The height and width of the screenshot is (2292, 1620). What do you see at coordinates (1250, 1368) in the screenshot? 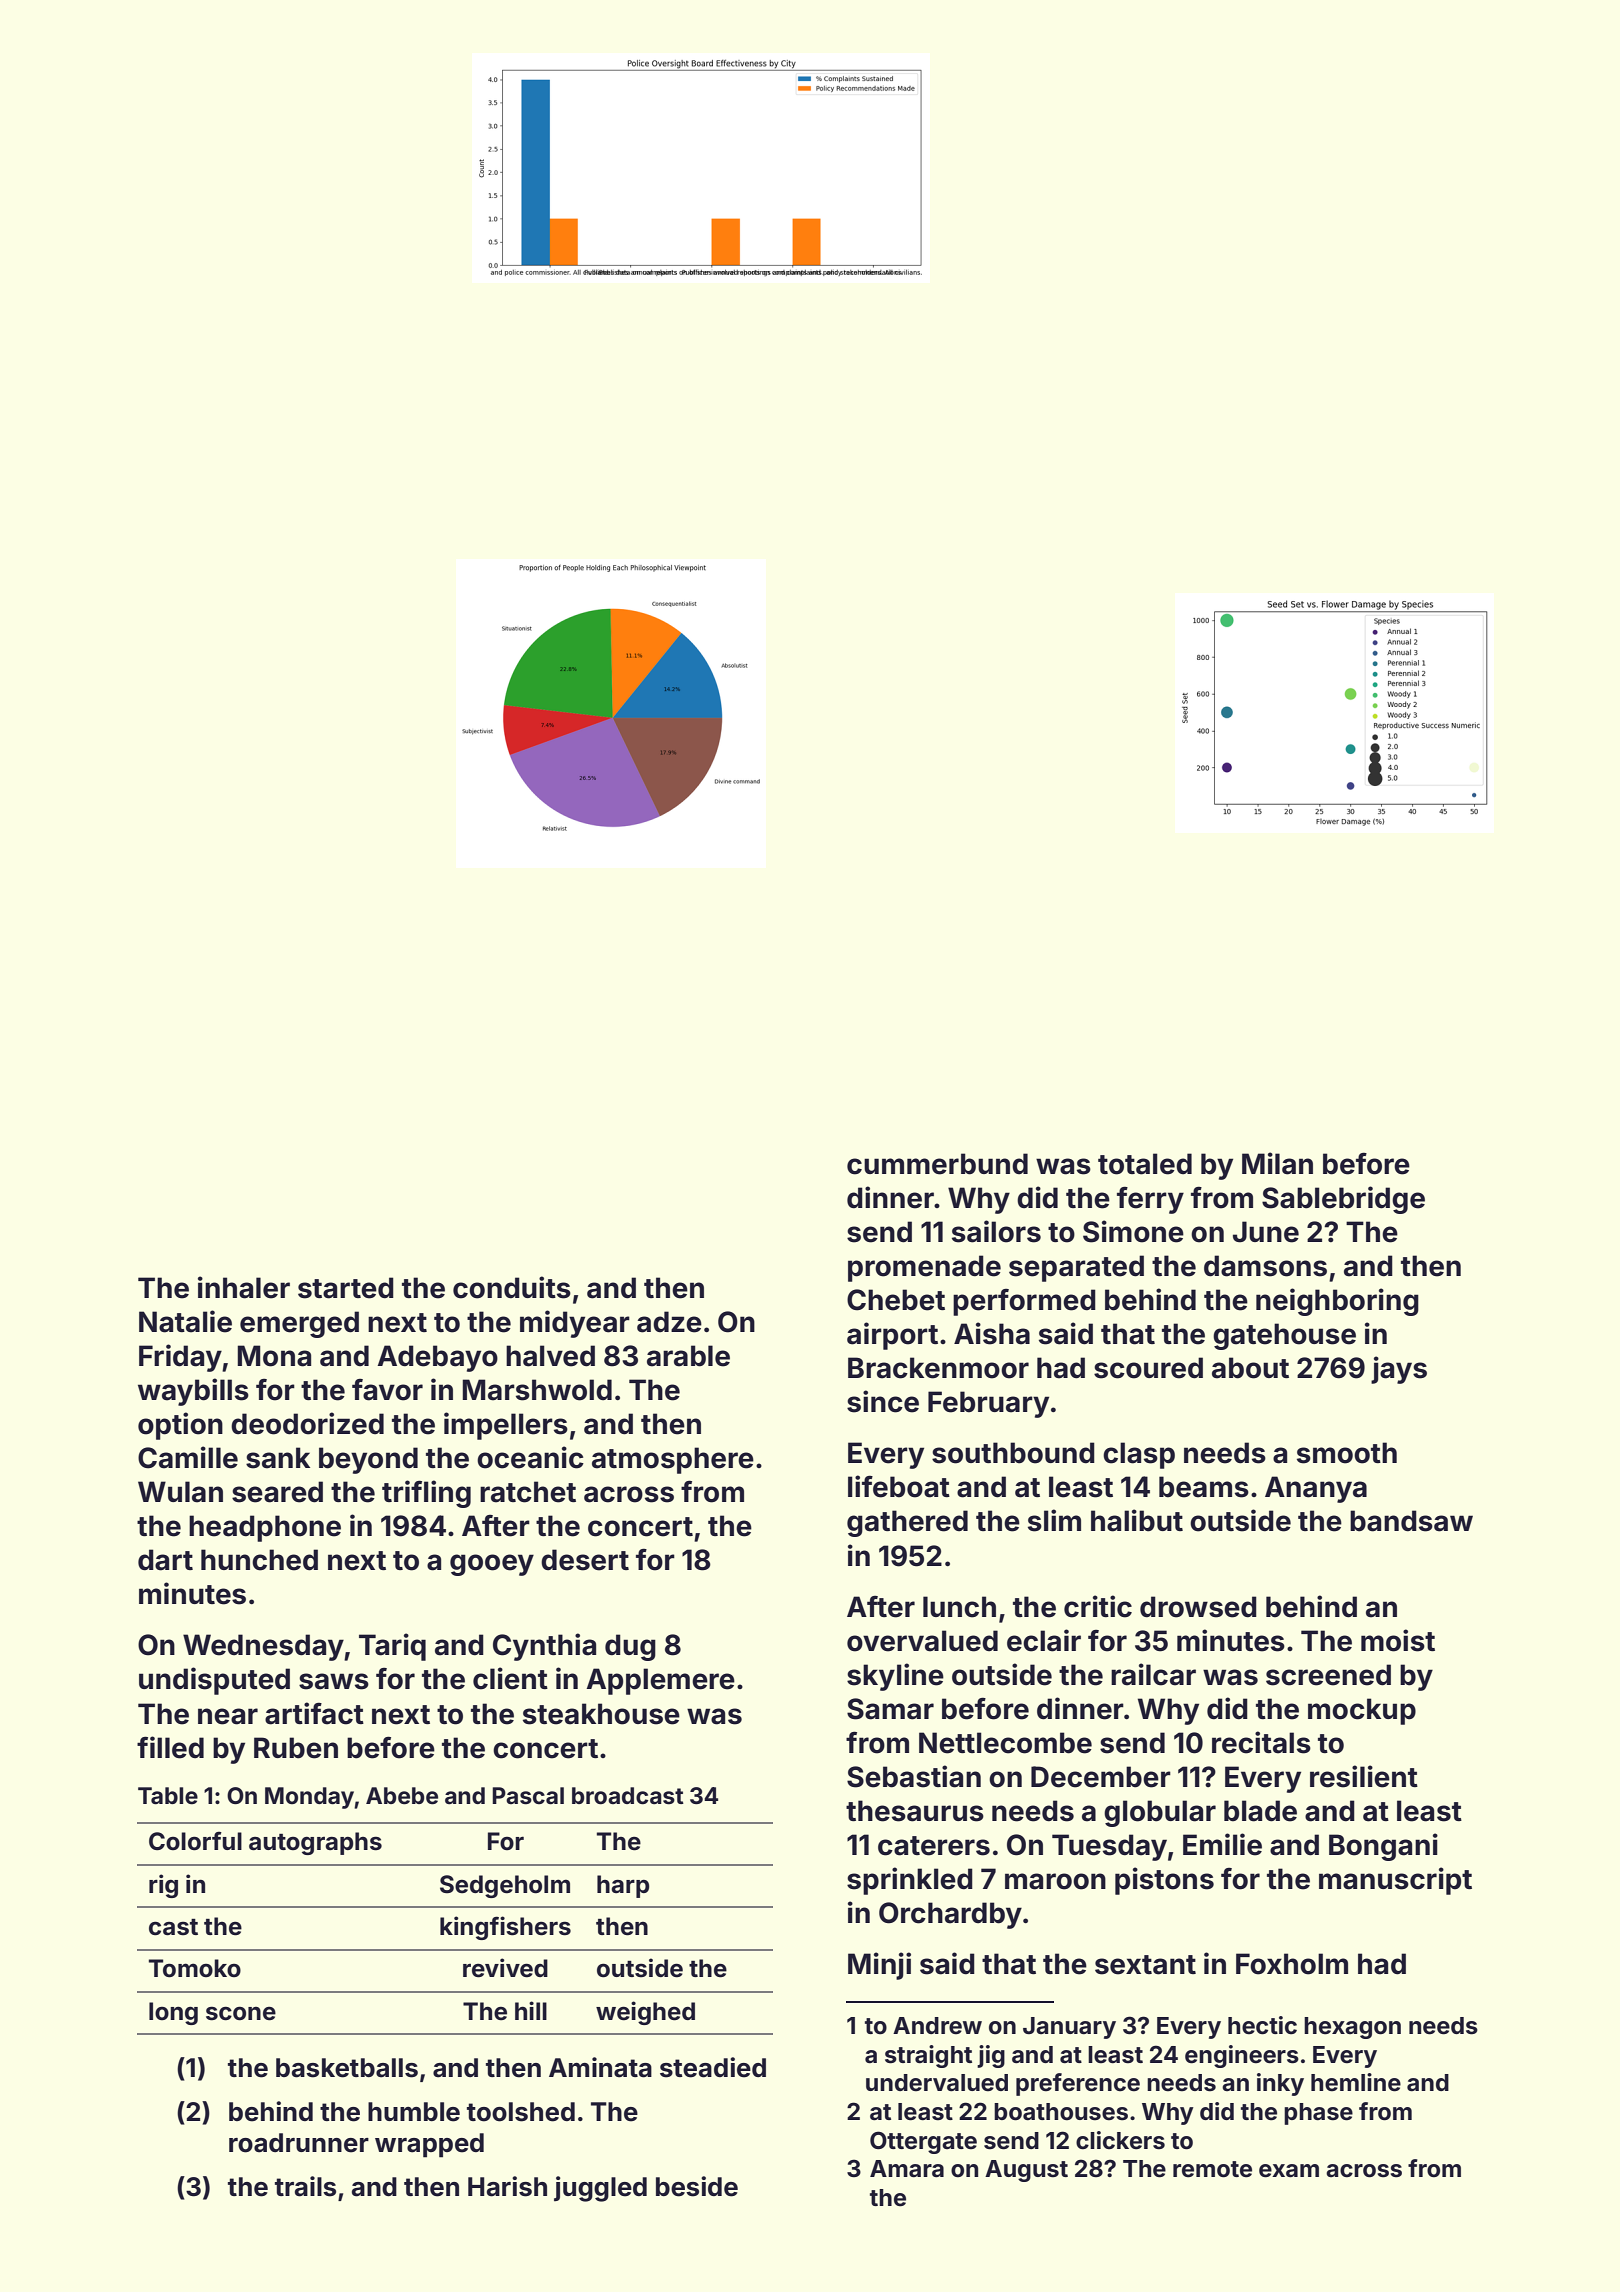
I see `about` at bounding box center [1250, 1368].
